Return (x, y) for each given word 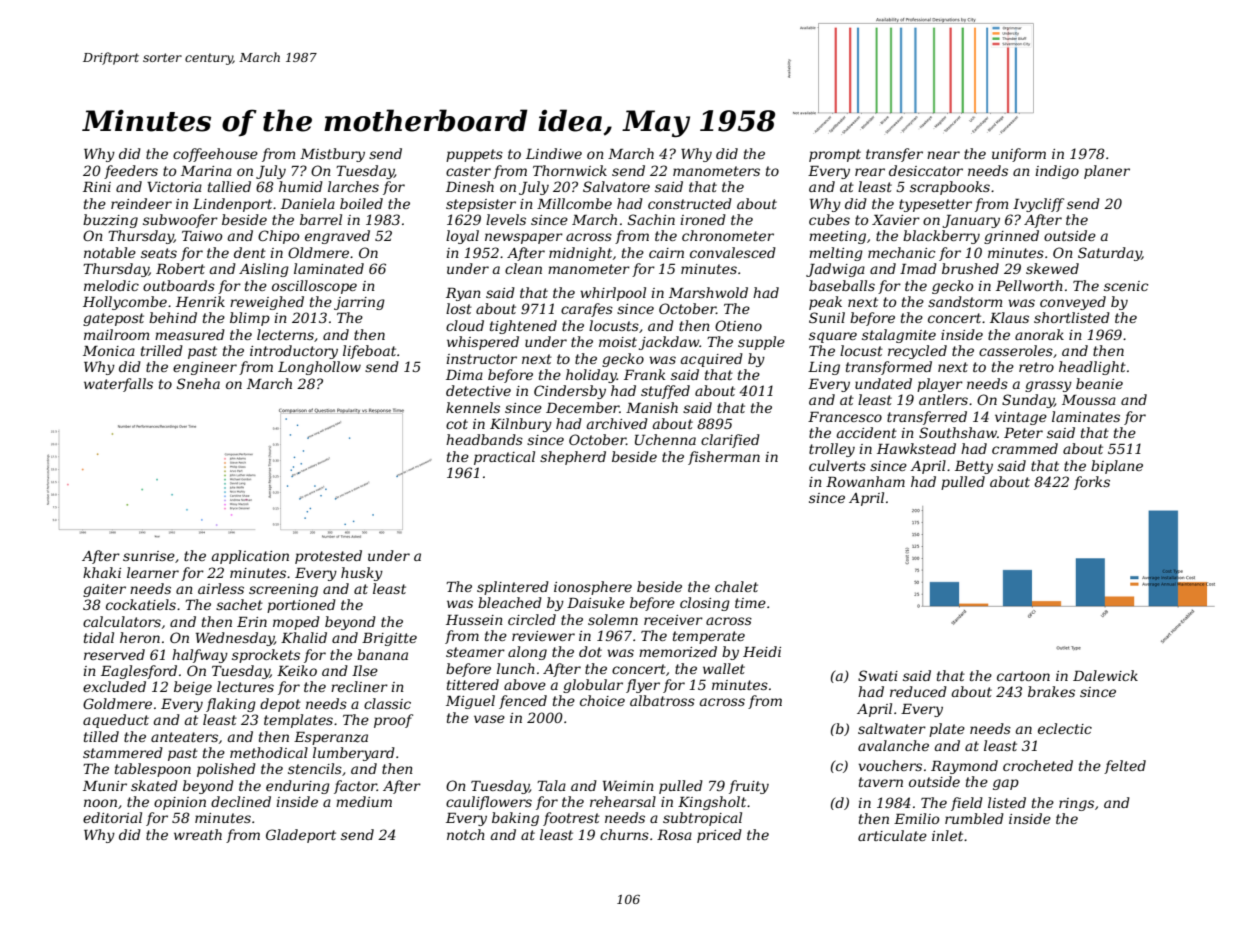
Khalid (304, 637)
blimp (250, 319)
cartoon (1023, 676)
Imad (918, 268)
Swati (878, 675)
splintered (513, 588)
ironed (703, 219)
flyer (643, 686)
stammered (123, 752)
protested (328, 557)
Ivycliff (1038, 205)
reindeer (141, 203)
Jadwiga (835, 270)
